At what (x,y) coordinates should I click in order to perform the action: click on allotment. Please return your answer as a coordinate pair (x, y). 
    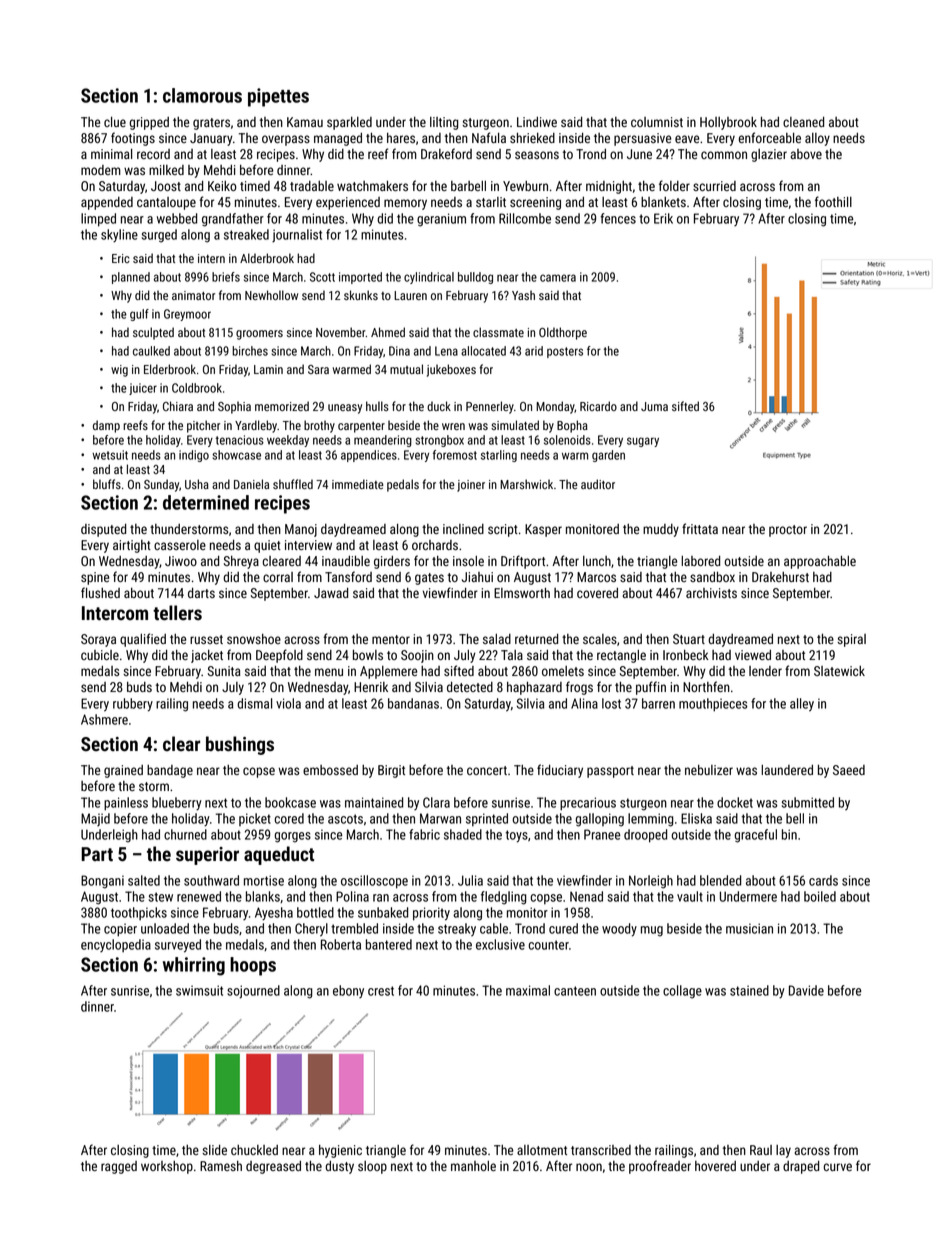
    Looking at the image, I should click on (542, 1150).
